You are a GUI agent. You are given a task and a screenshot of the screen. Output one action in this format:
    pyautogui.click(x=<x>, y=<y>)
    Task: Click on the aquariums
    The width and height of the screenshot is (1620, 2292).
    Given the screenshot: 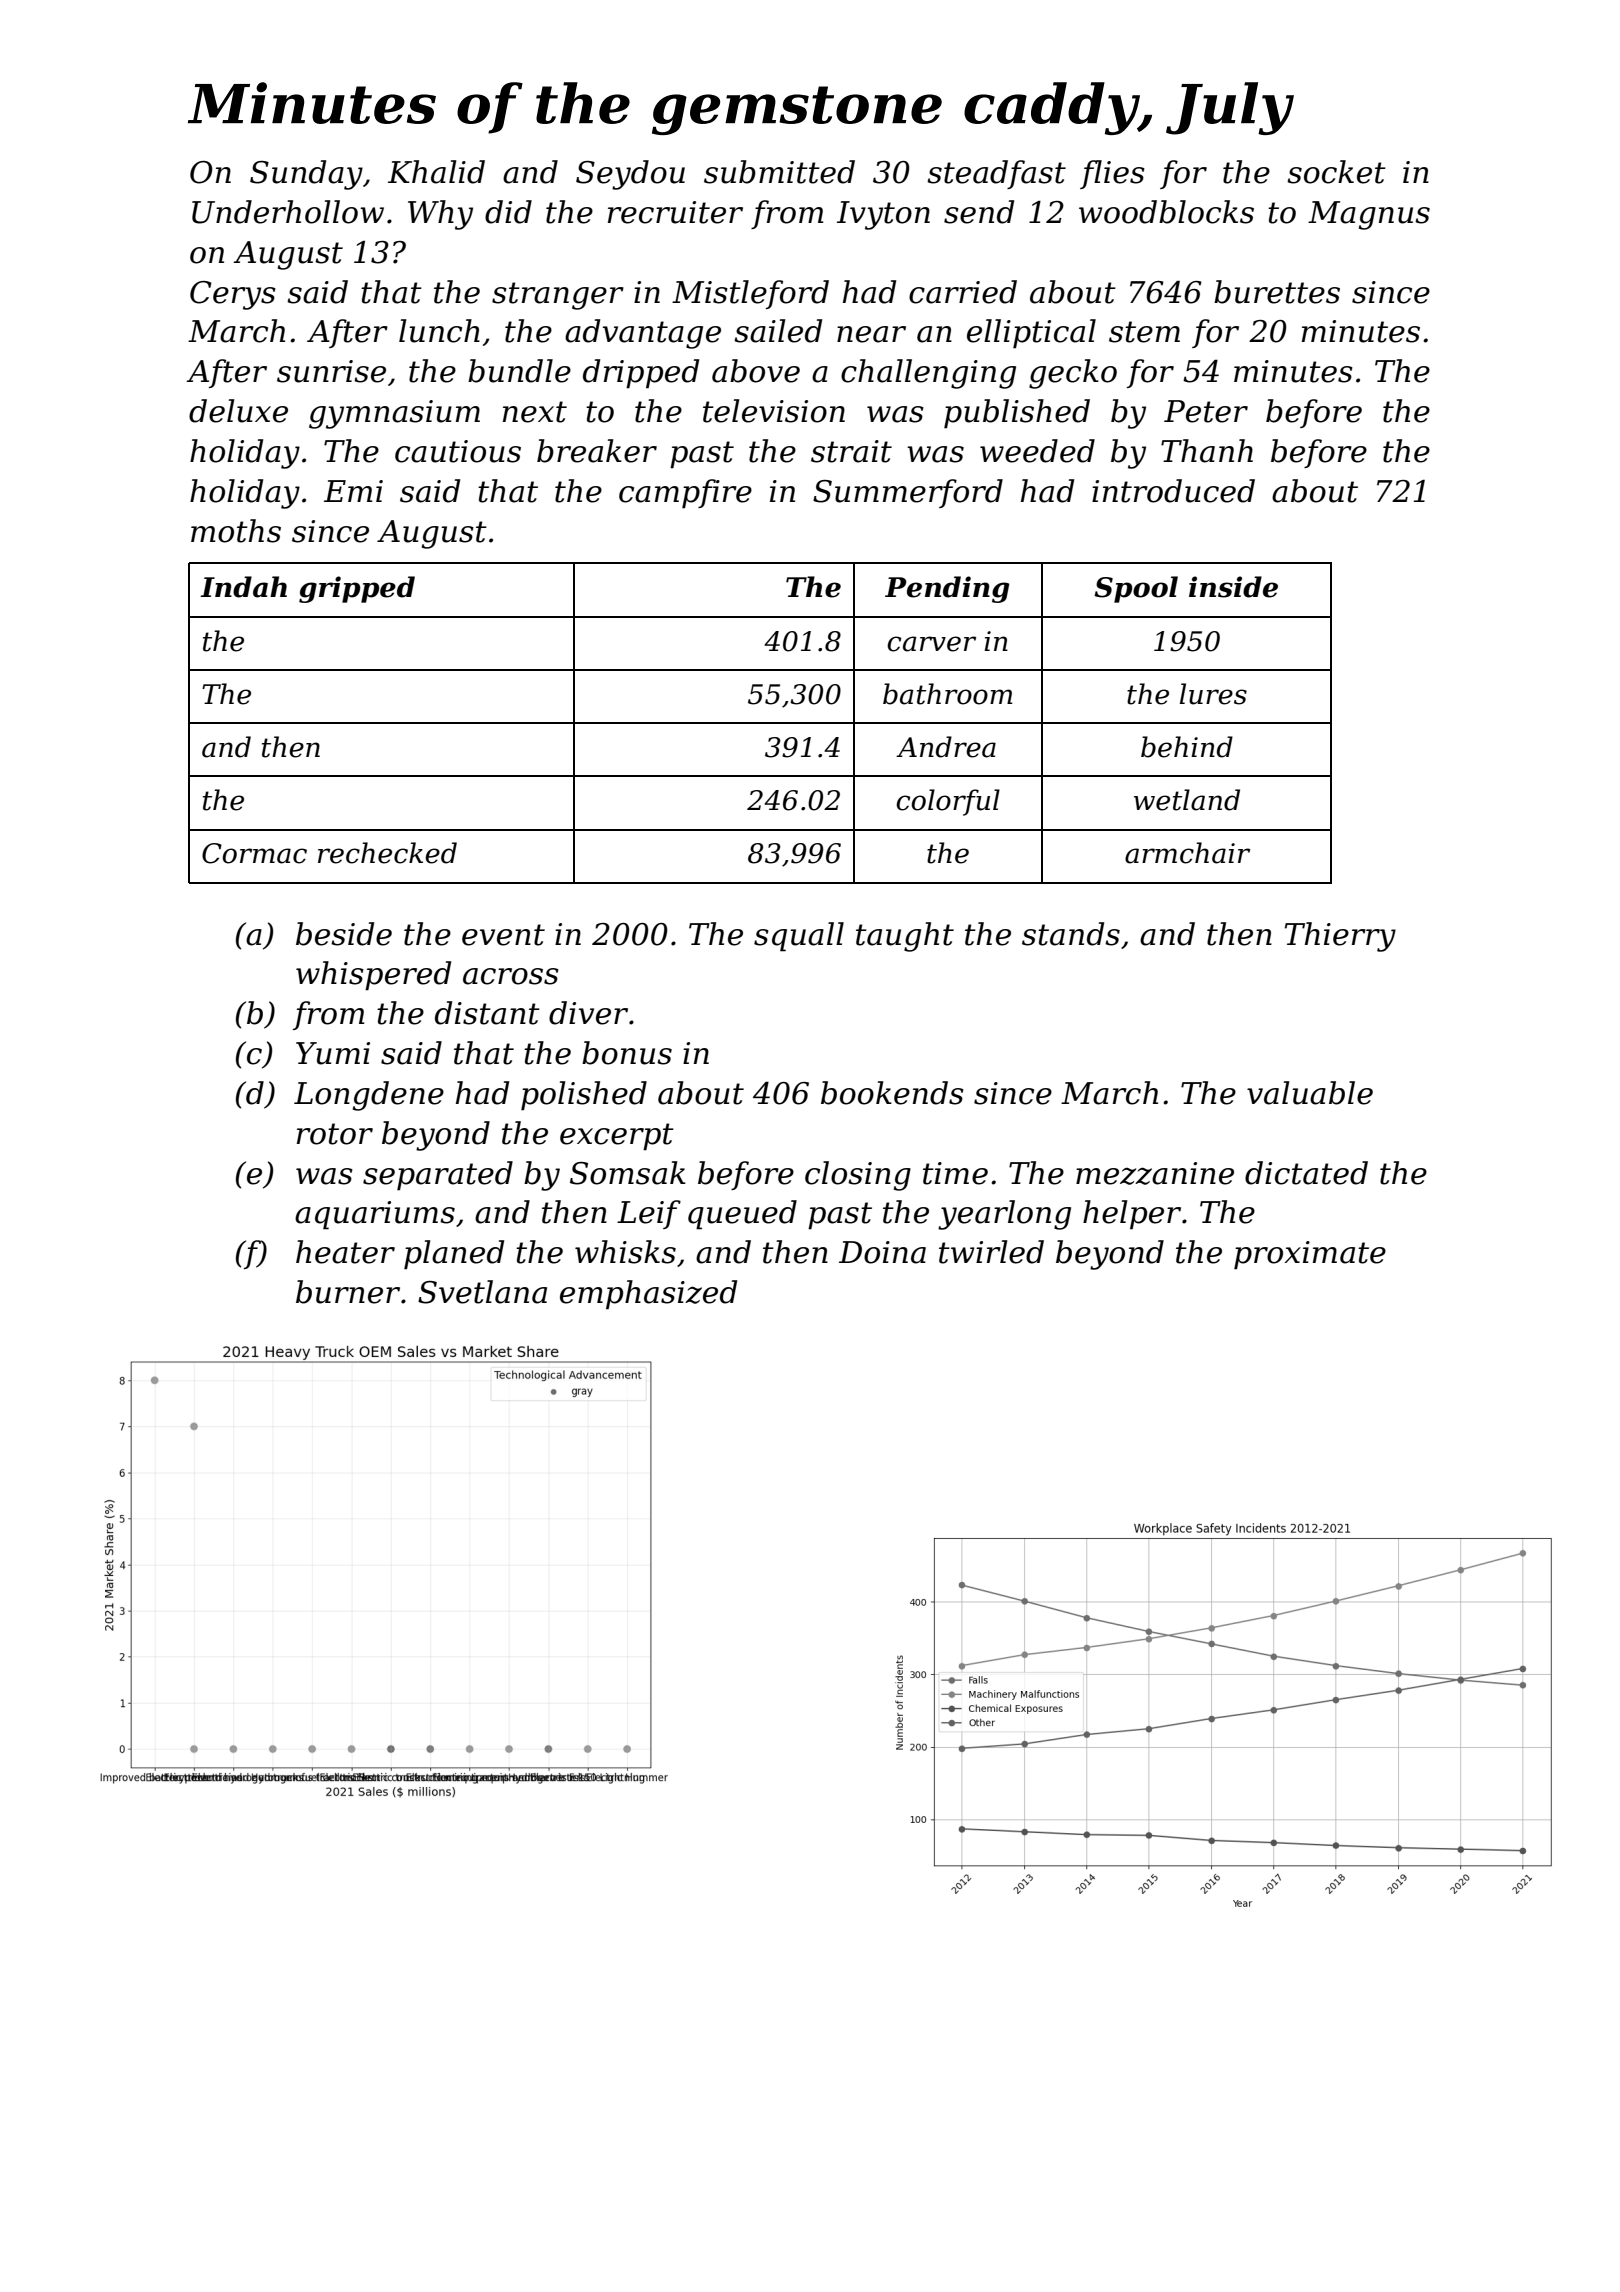 What is the action you would take?
    pyautogui.click(x=375, y=1215)
